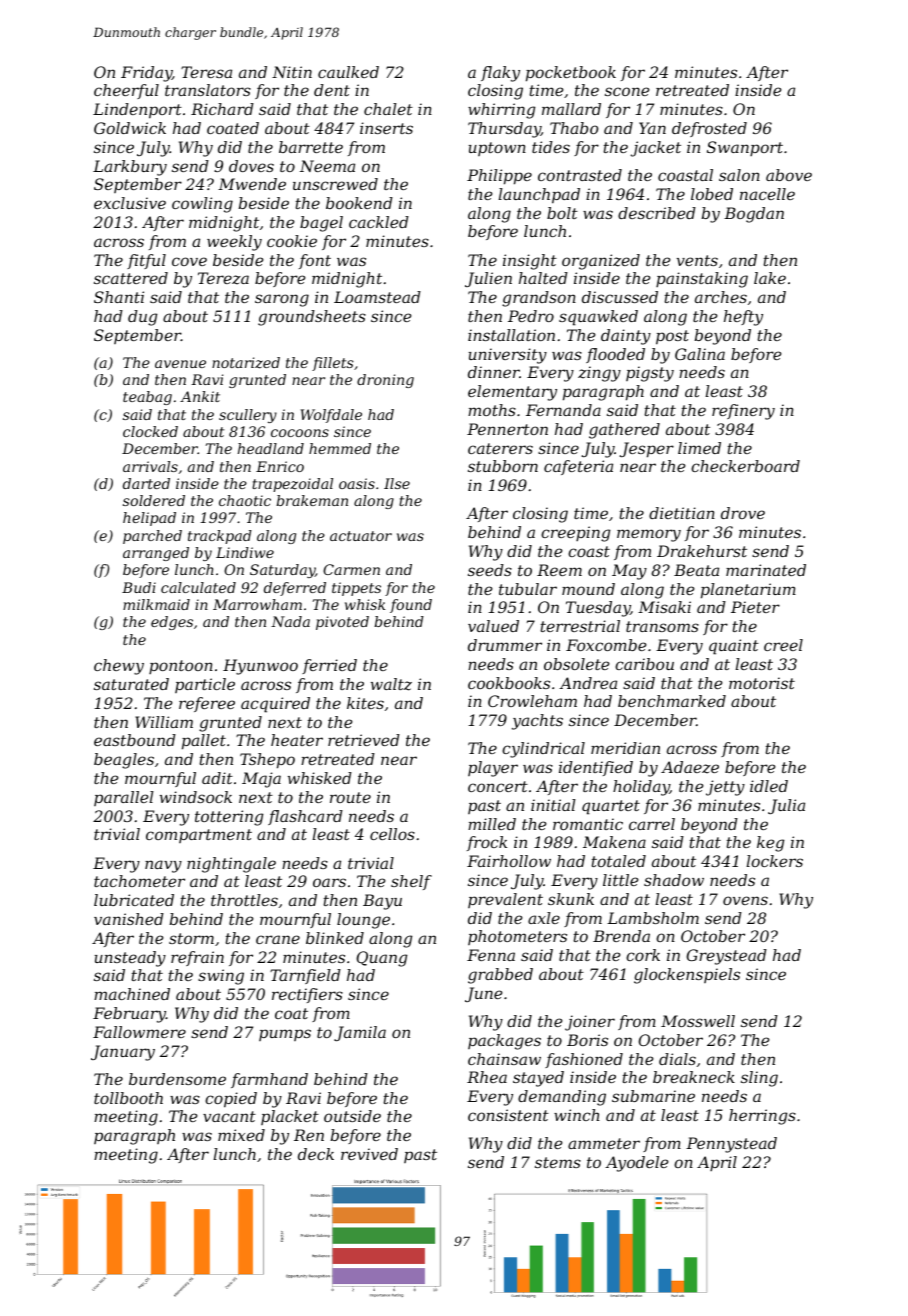  What do you see at coordinates (244, 900) in the screenshot?
I see `throttles` at bounding box center [244, 900].
